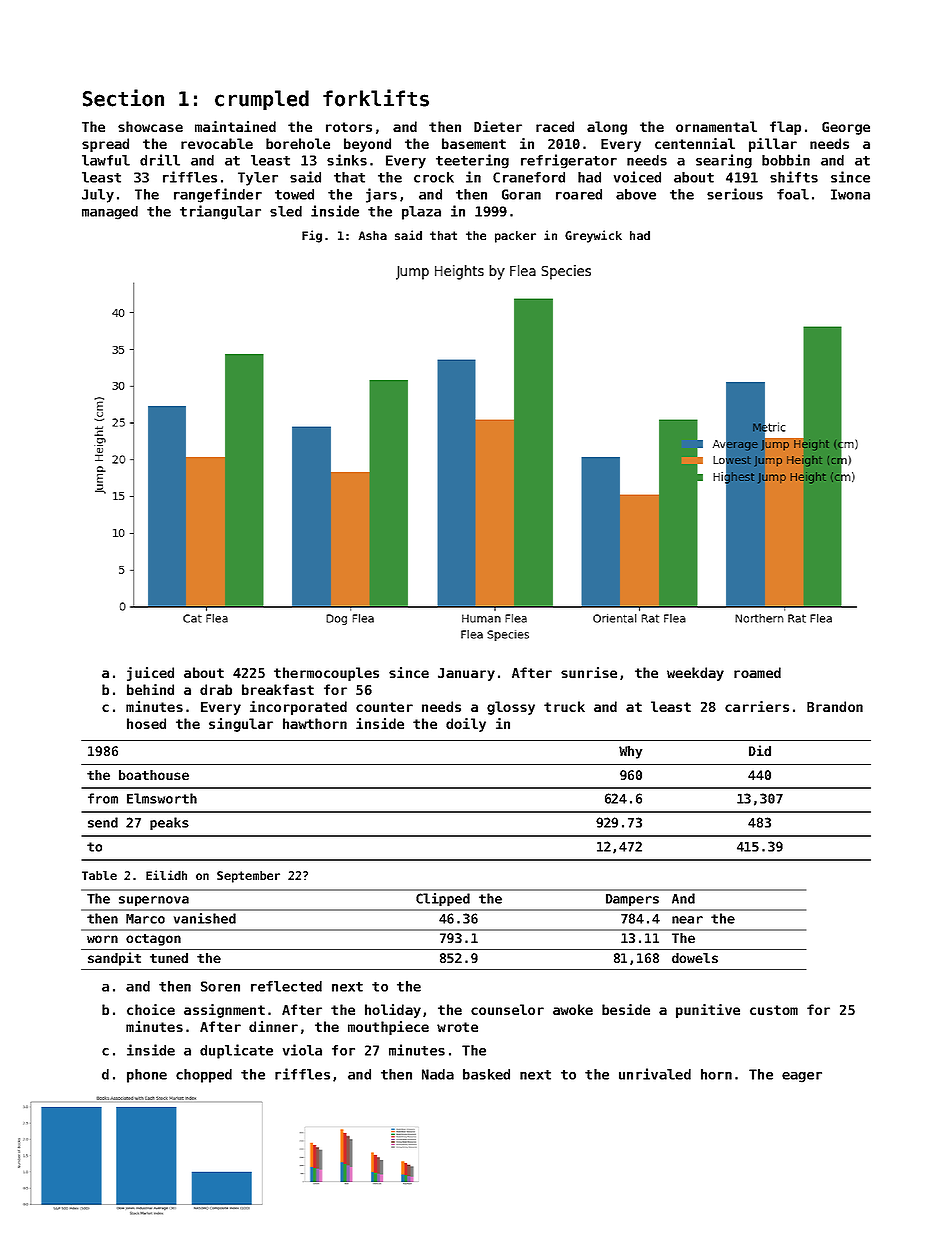 Image resolution: width=952 pixels, height=1233 pixels. What do you see at coordinates (262, 100) in the screenshot?
I see `crumpled` at bounding box center [262, 100].
